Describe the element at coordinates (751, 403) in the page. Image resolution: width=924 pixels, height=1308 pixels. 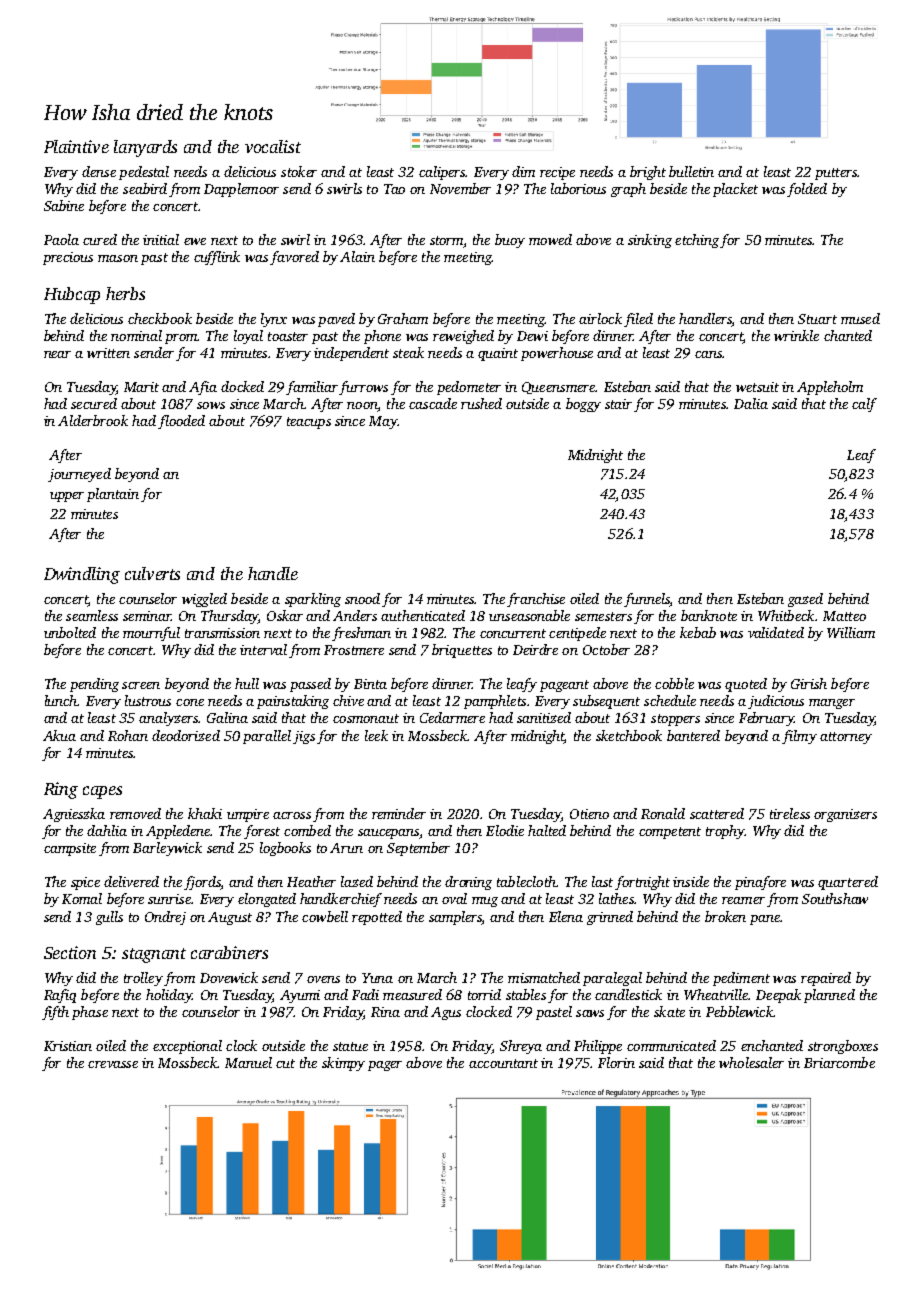
I see `Dalia` at that location.
